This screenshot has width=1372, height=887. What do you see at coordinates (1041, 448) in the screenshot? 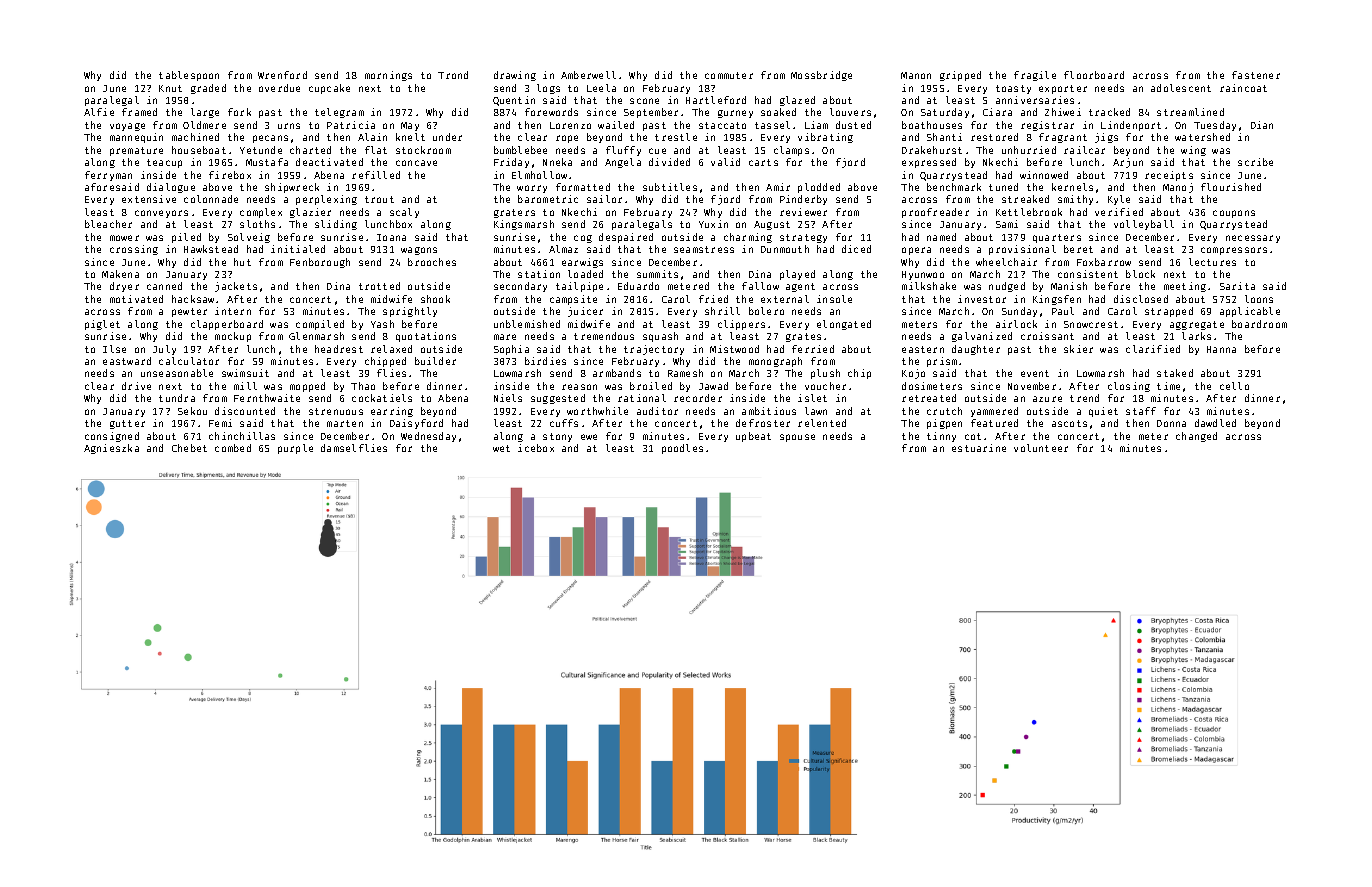
I see `volunteer` at bounding box center [1041, 448].
